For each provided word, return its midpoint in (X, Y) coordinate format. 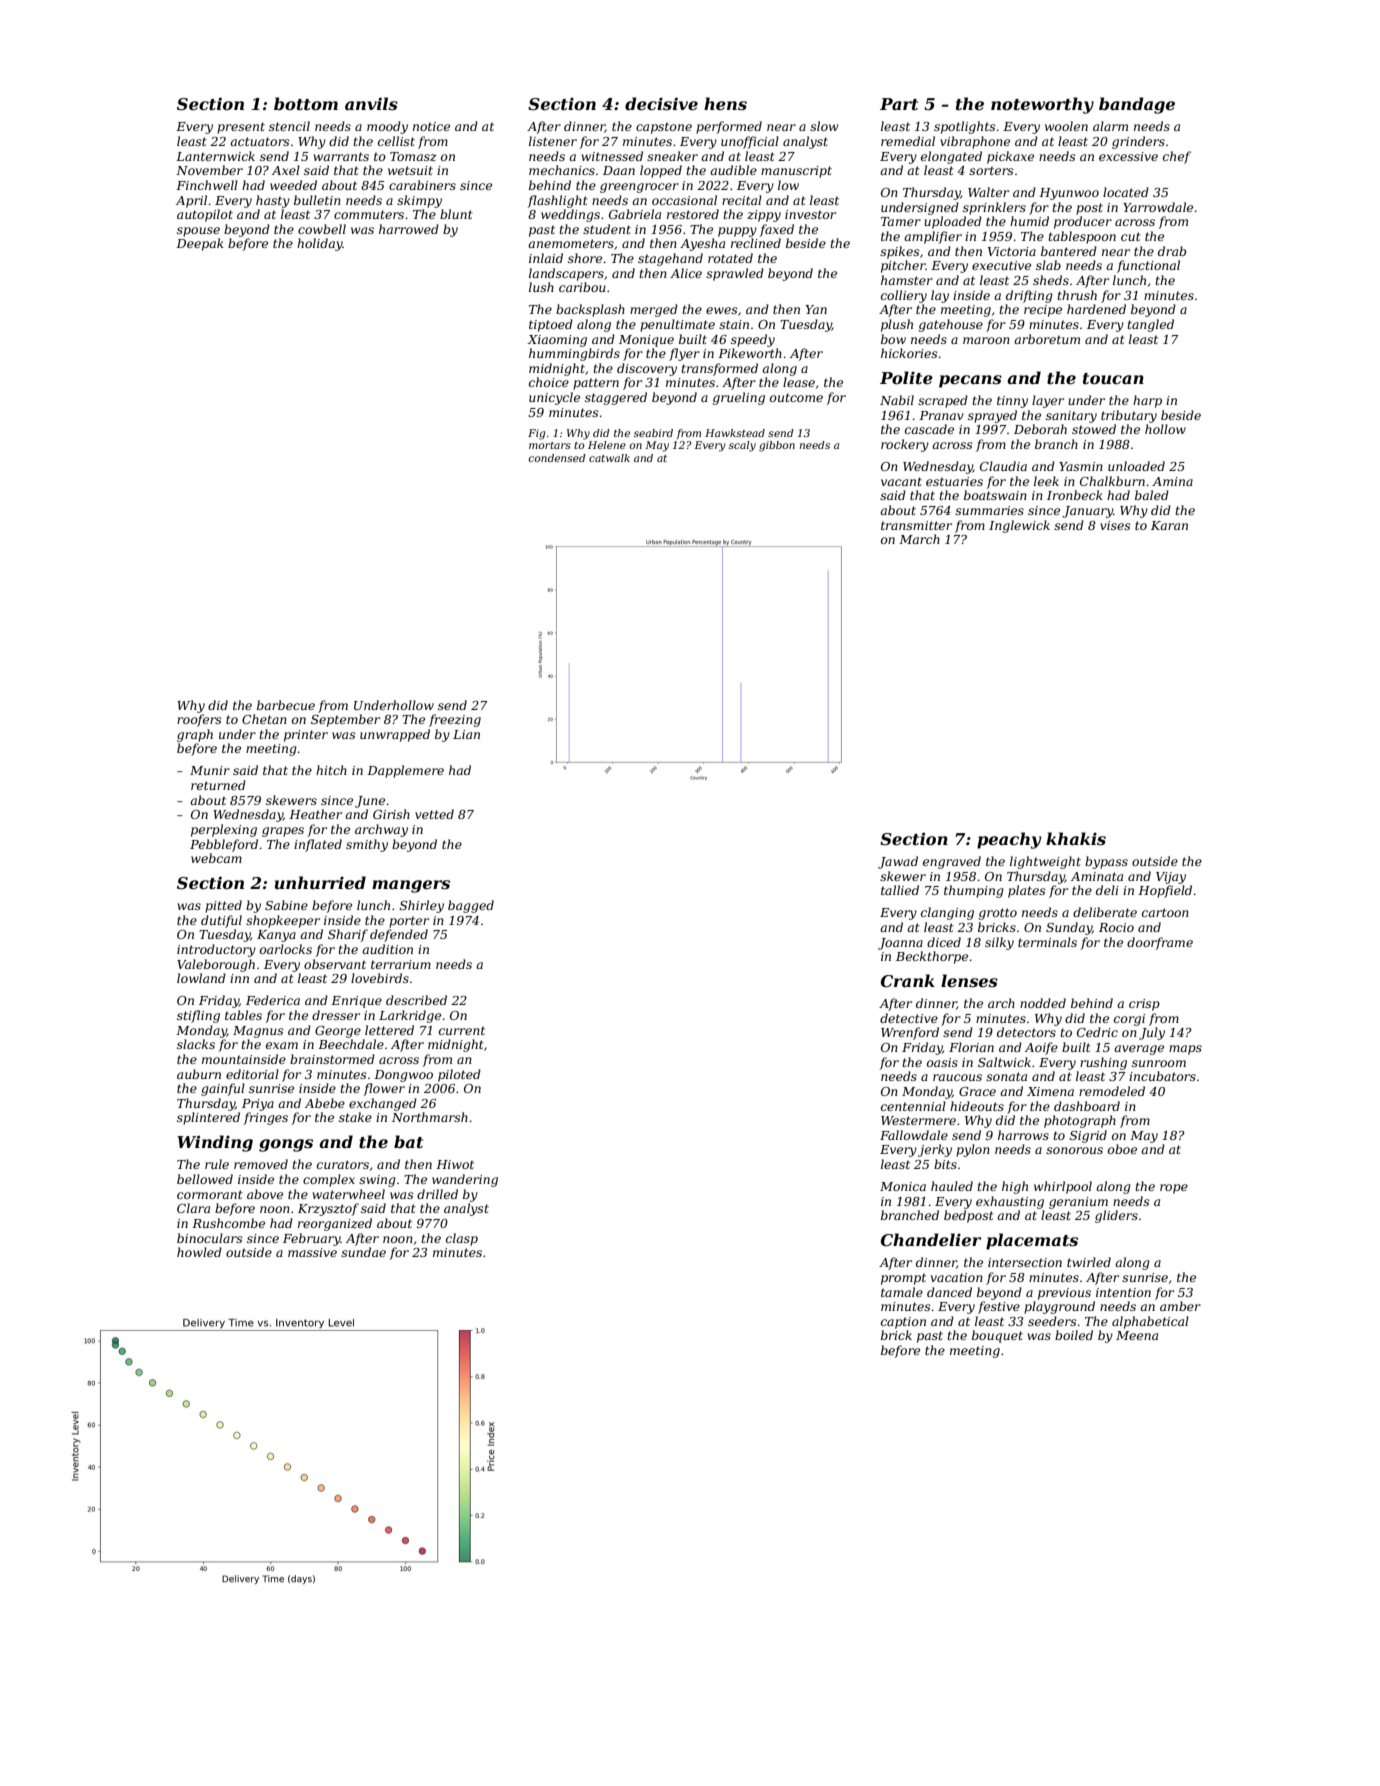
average (1139, 1050)
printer (306, 736)
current (462, 1030)
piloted (459, 1075)
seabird (653, 433)
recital (742, 200)
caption (903, 1323)
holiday (320, 244)
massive (312, 1252)
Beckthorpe (932, 957)
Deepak (200, 244)
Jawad (898, 862)
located (1126, 192)
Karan (1169, 525)
